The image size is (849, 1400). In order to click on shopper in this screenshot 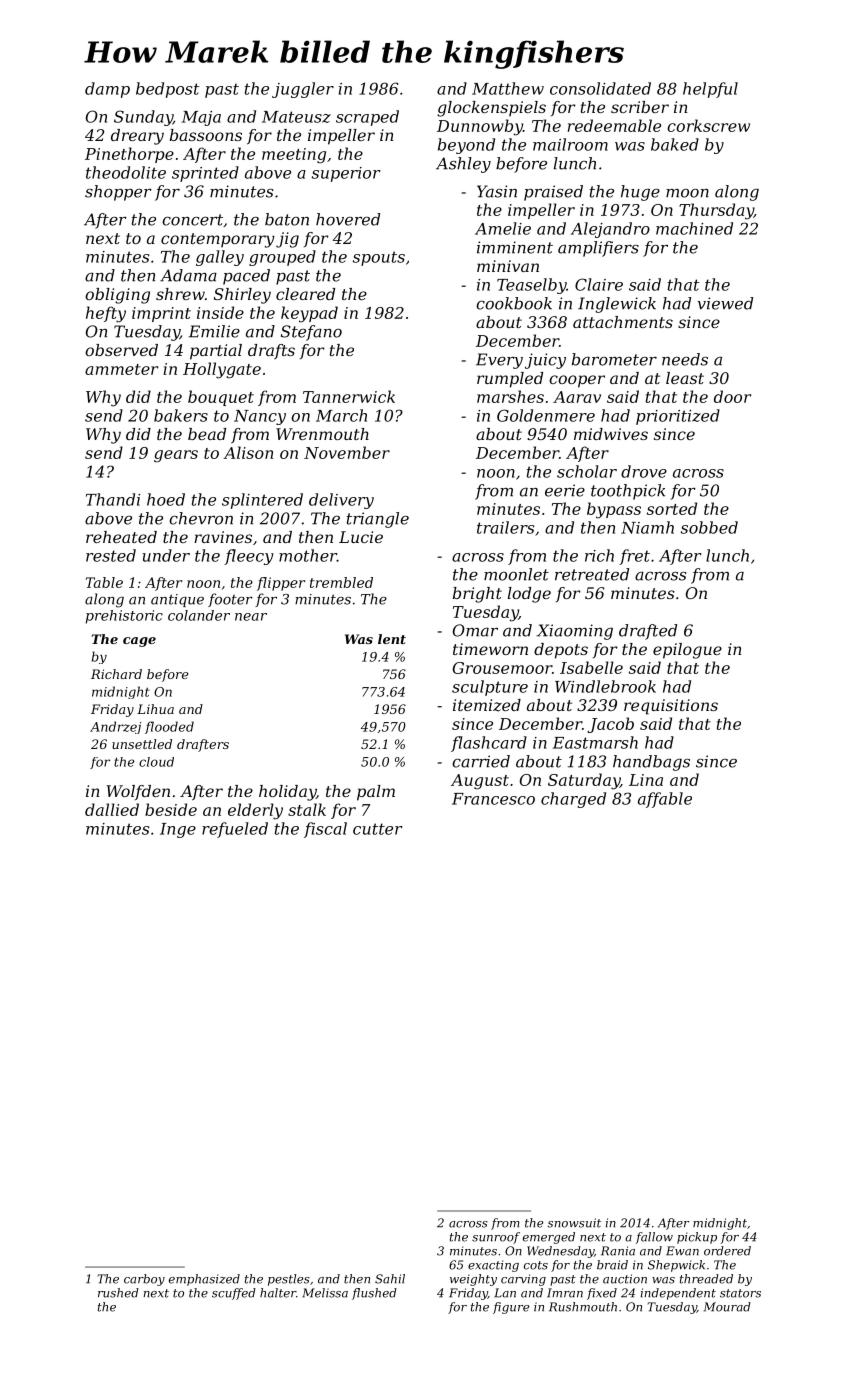, I will do `click(118, 193)`.
